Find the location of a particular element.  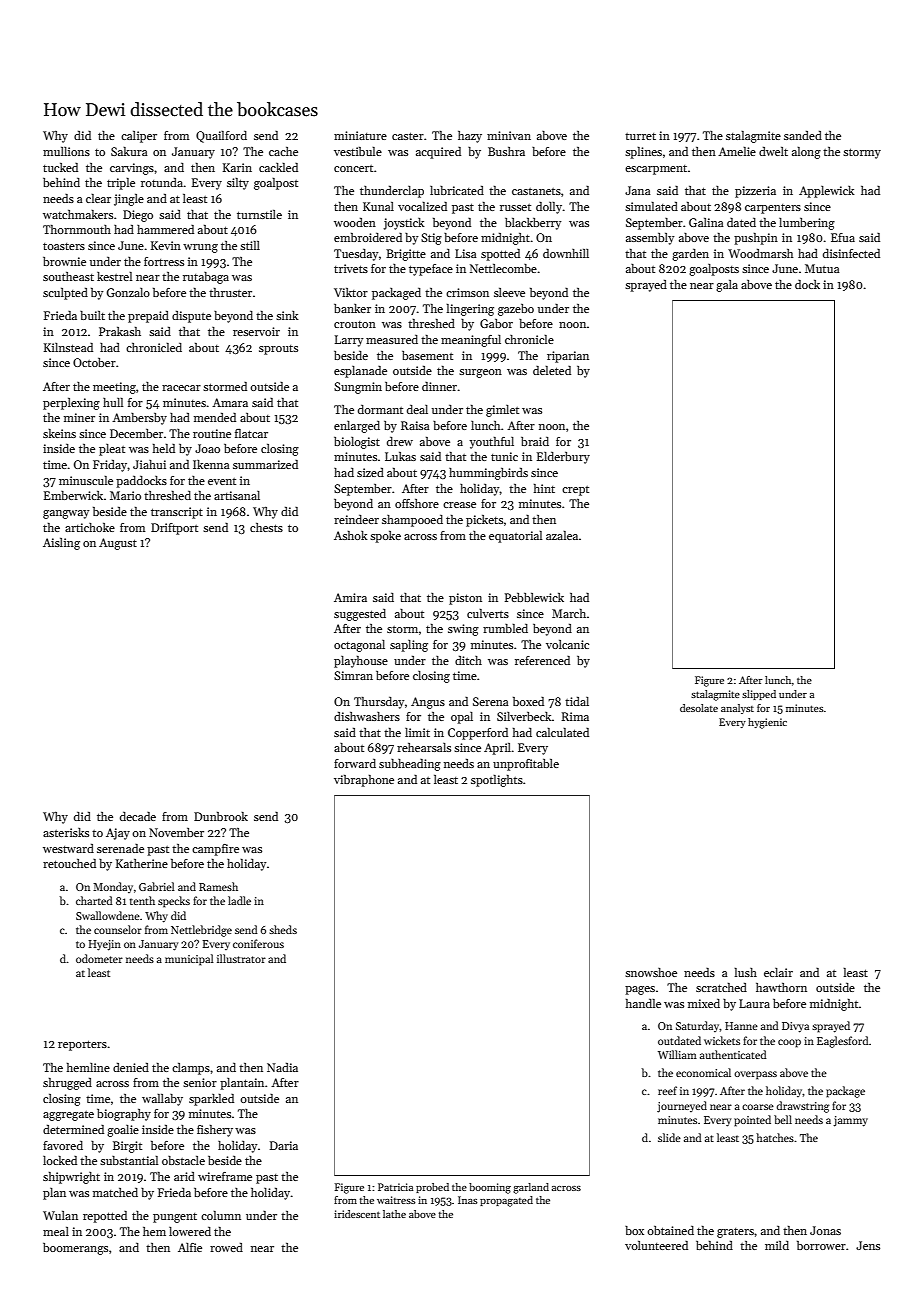

hygienic is located at coordinates (767, 723).
